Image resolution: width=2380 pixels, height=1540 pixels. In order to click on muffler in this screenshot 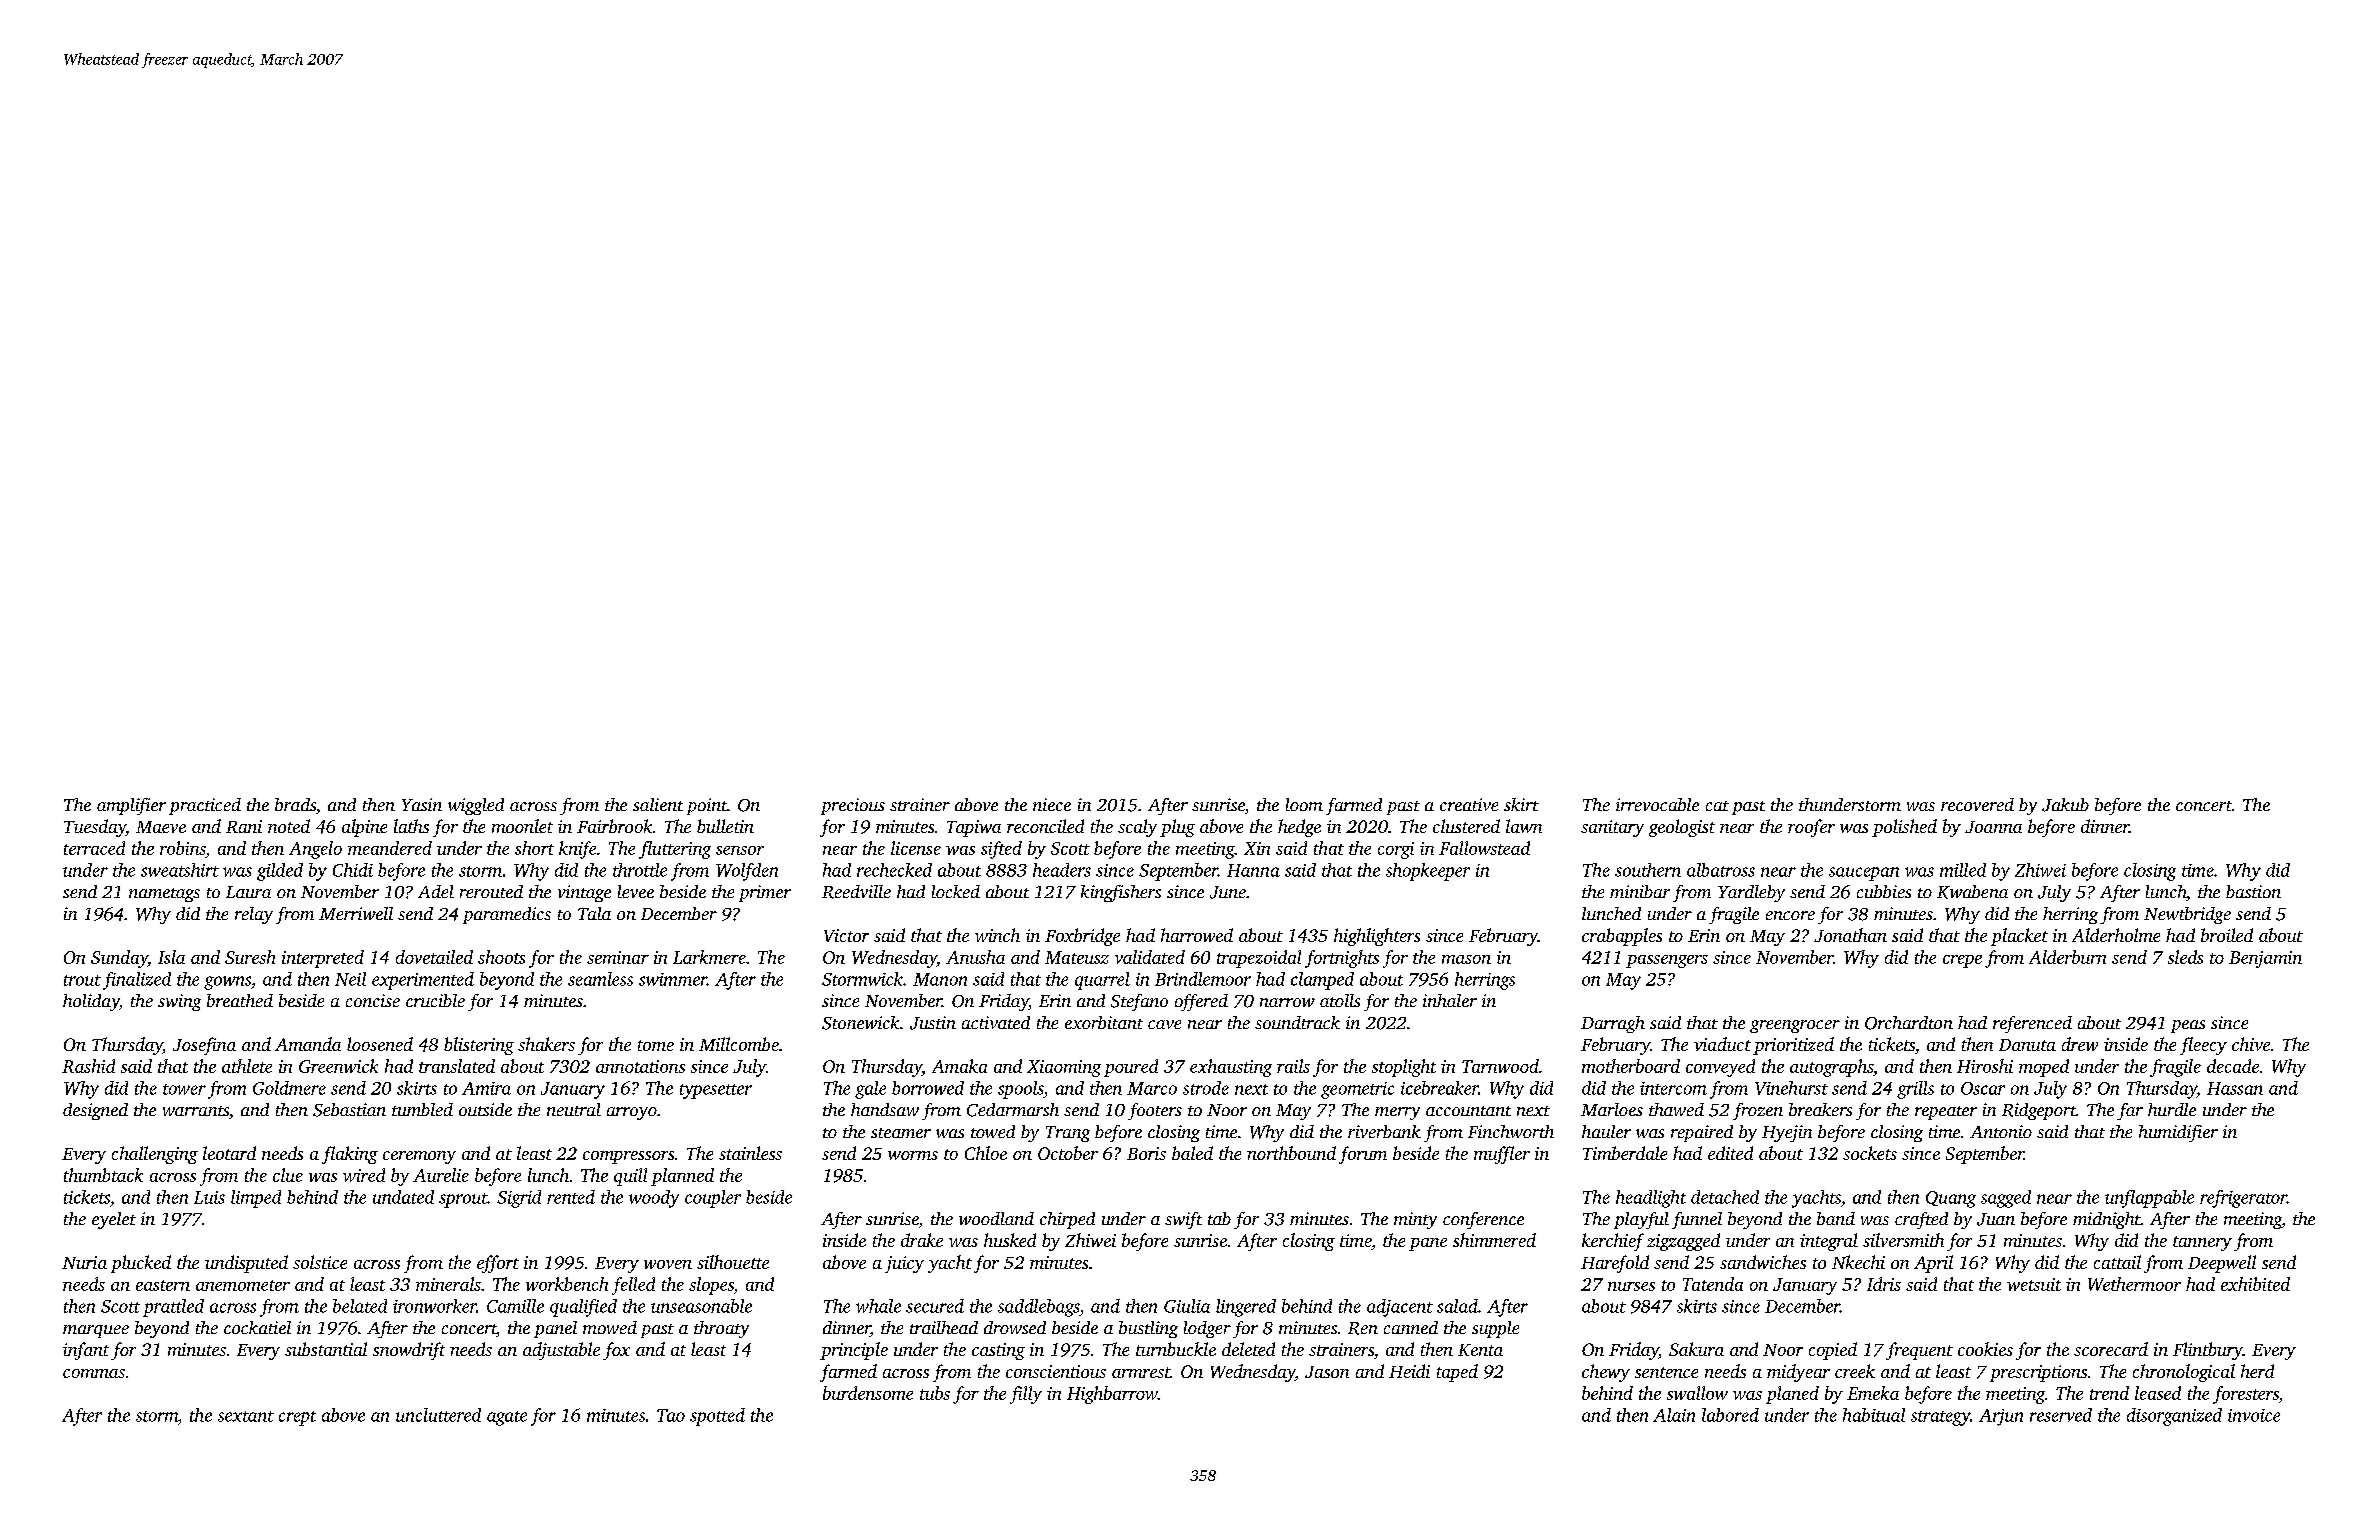, I will do `click(1502, 1155)`.
